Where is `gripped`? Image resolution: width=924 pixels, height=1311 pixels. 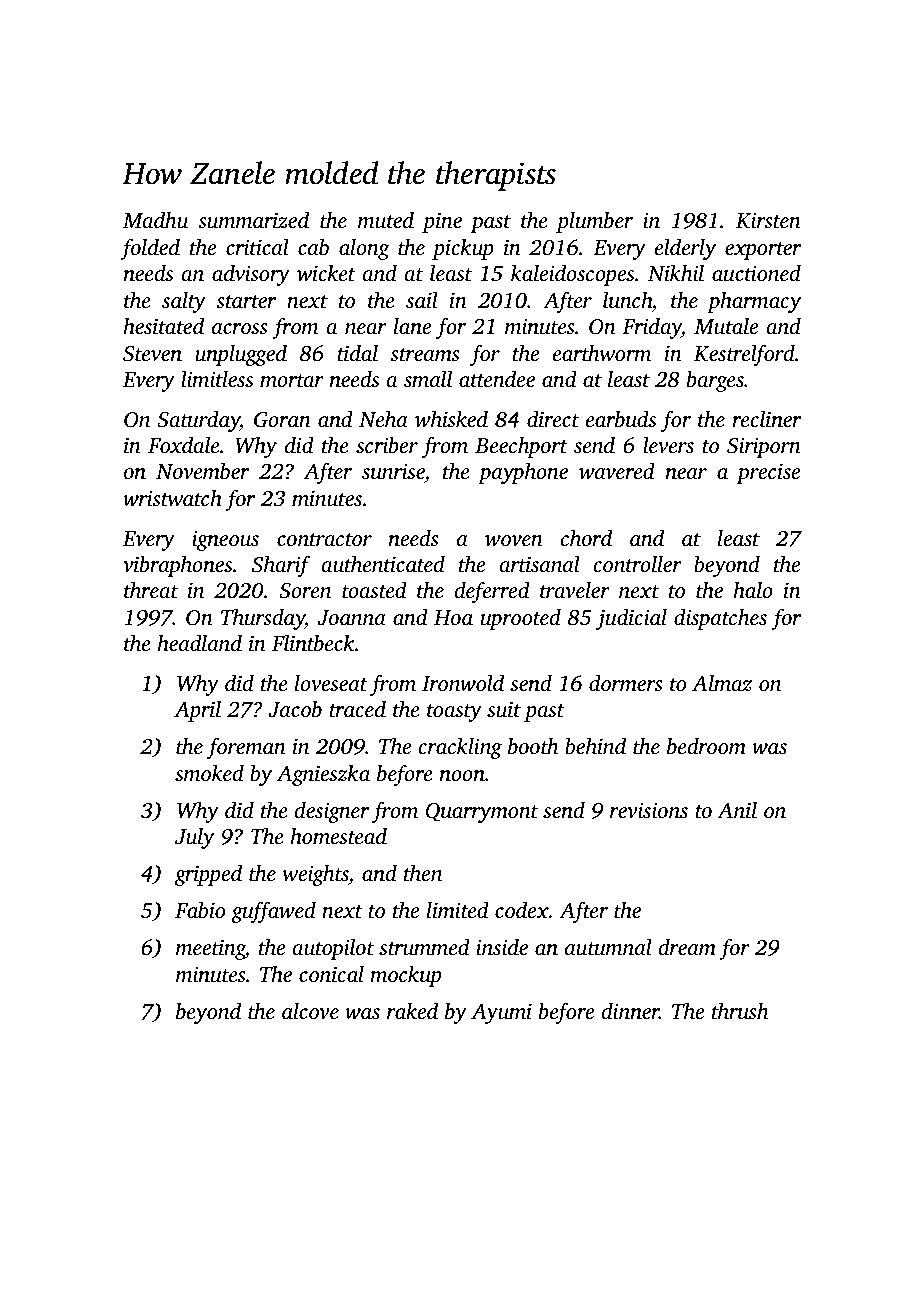 gripped is located at coordinates (208, 875).
